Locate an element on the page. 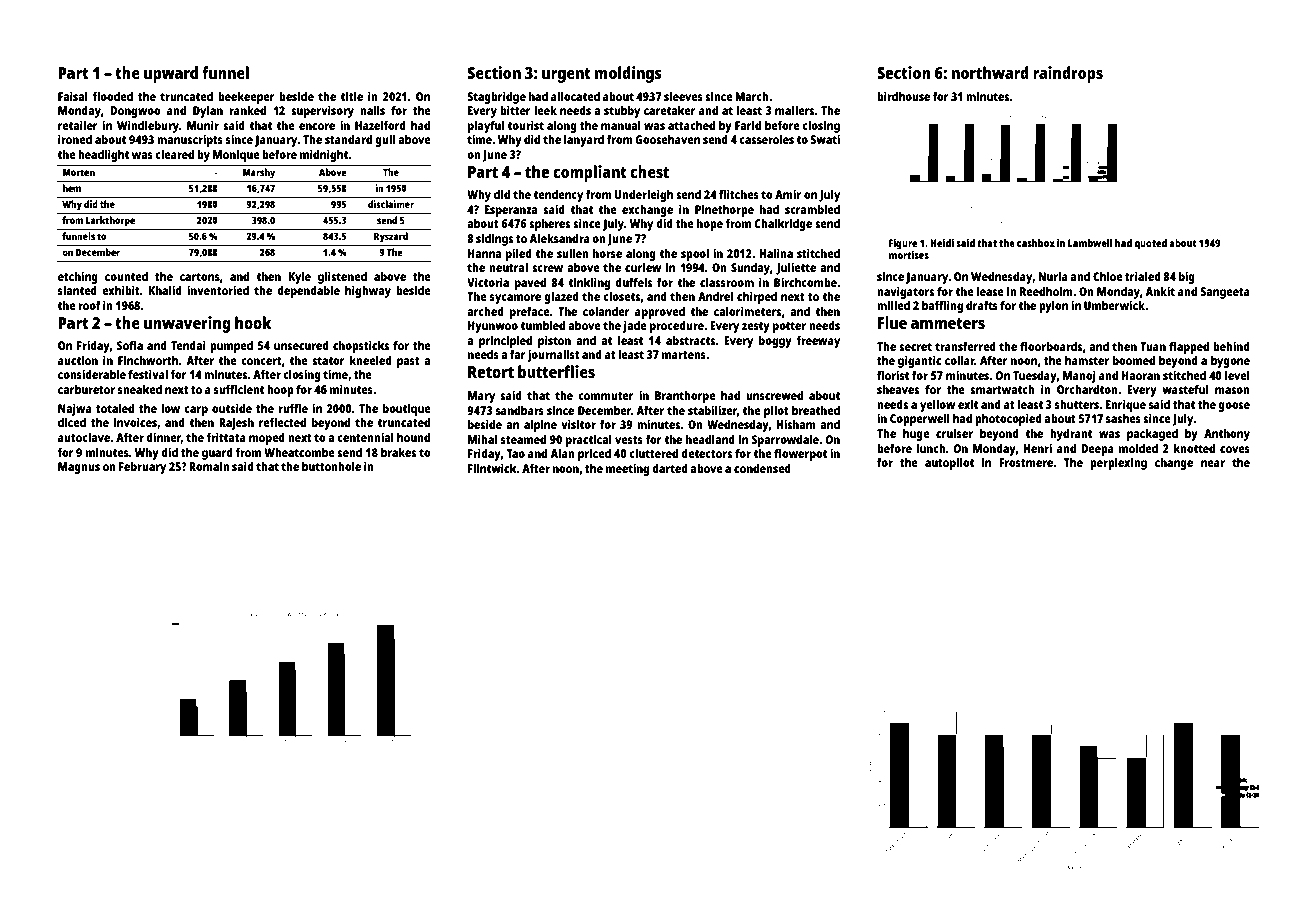 This image has width=1308, height=924. Underleigh is located at coordinates (644, 195).
